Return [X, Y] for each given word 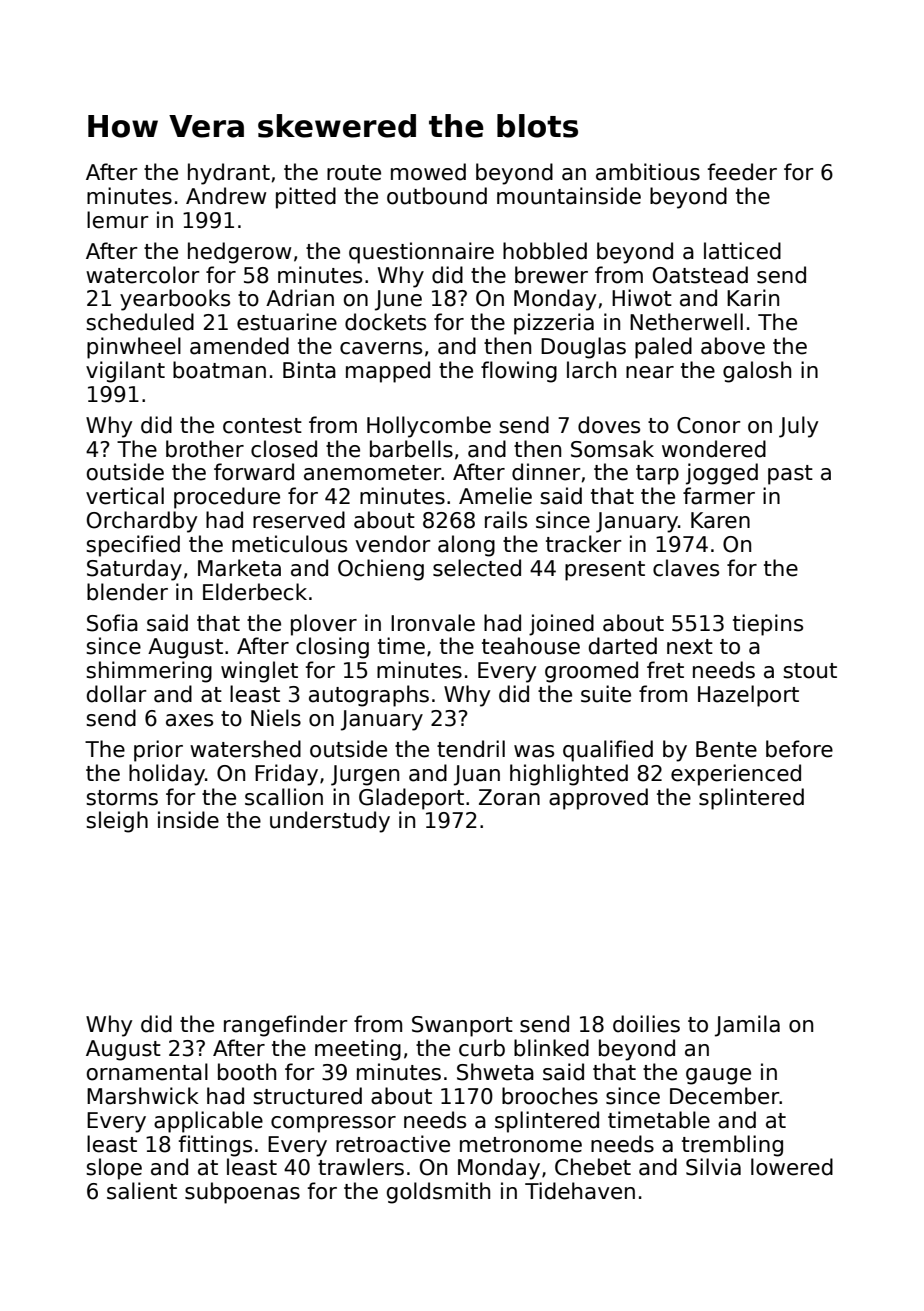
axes [189, 720]
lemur [118, 220]
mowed [428, 172]
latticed [742, 251]
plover [324, 625]
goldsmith [438, 1193]
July [798, 427]
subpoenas [242, 1193]
